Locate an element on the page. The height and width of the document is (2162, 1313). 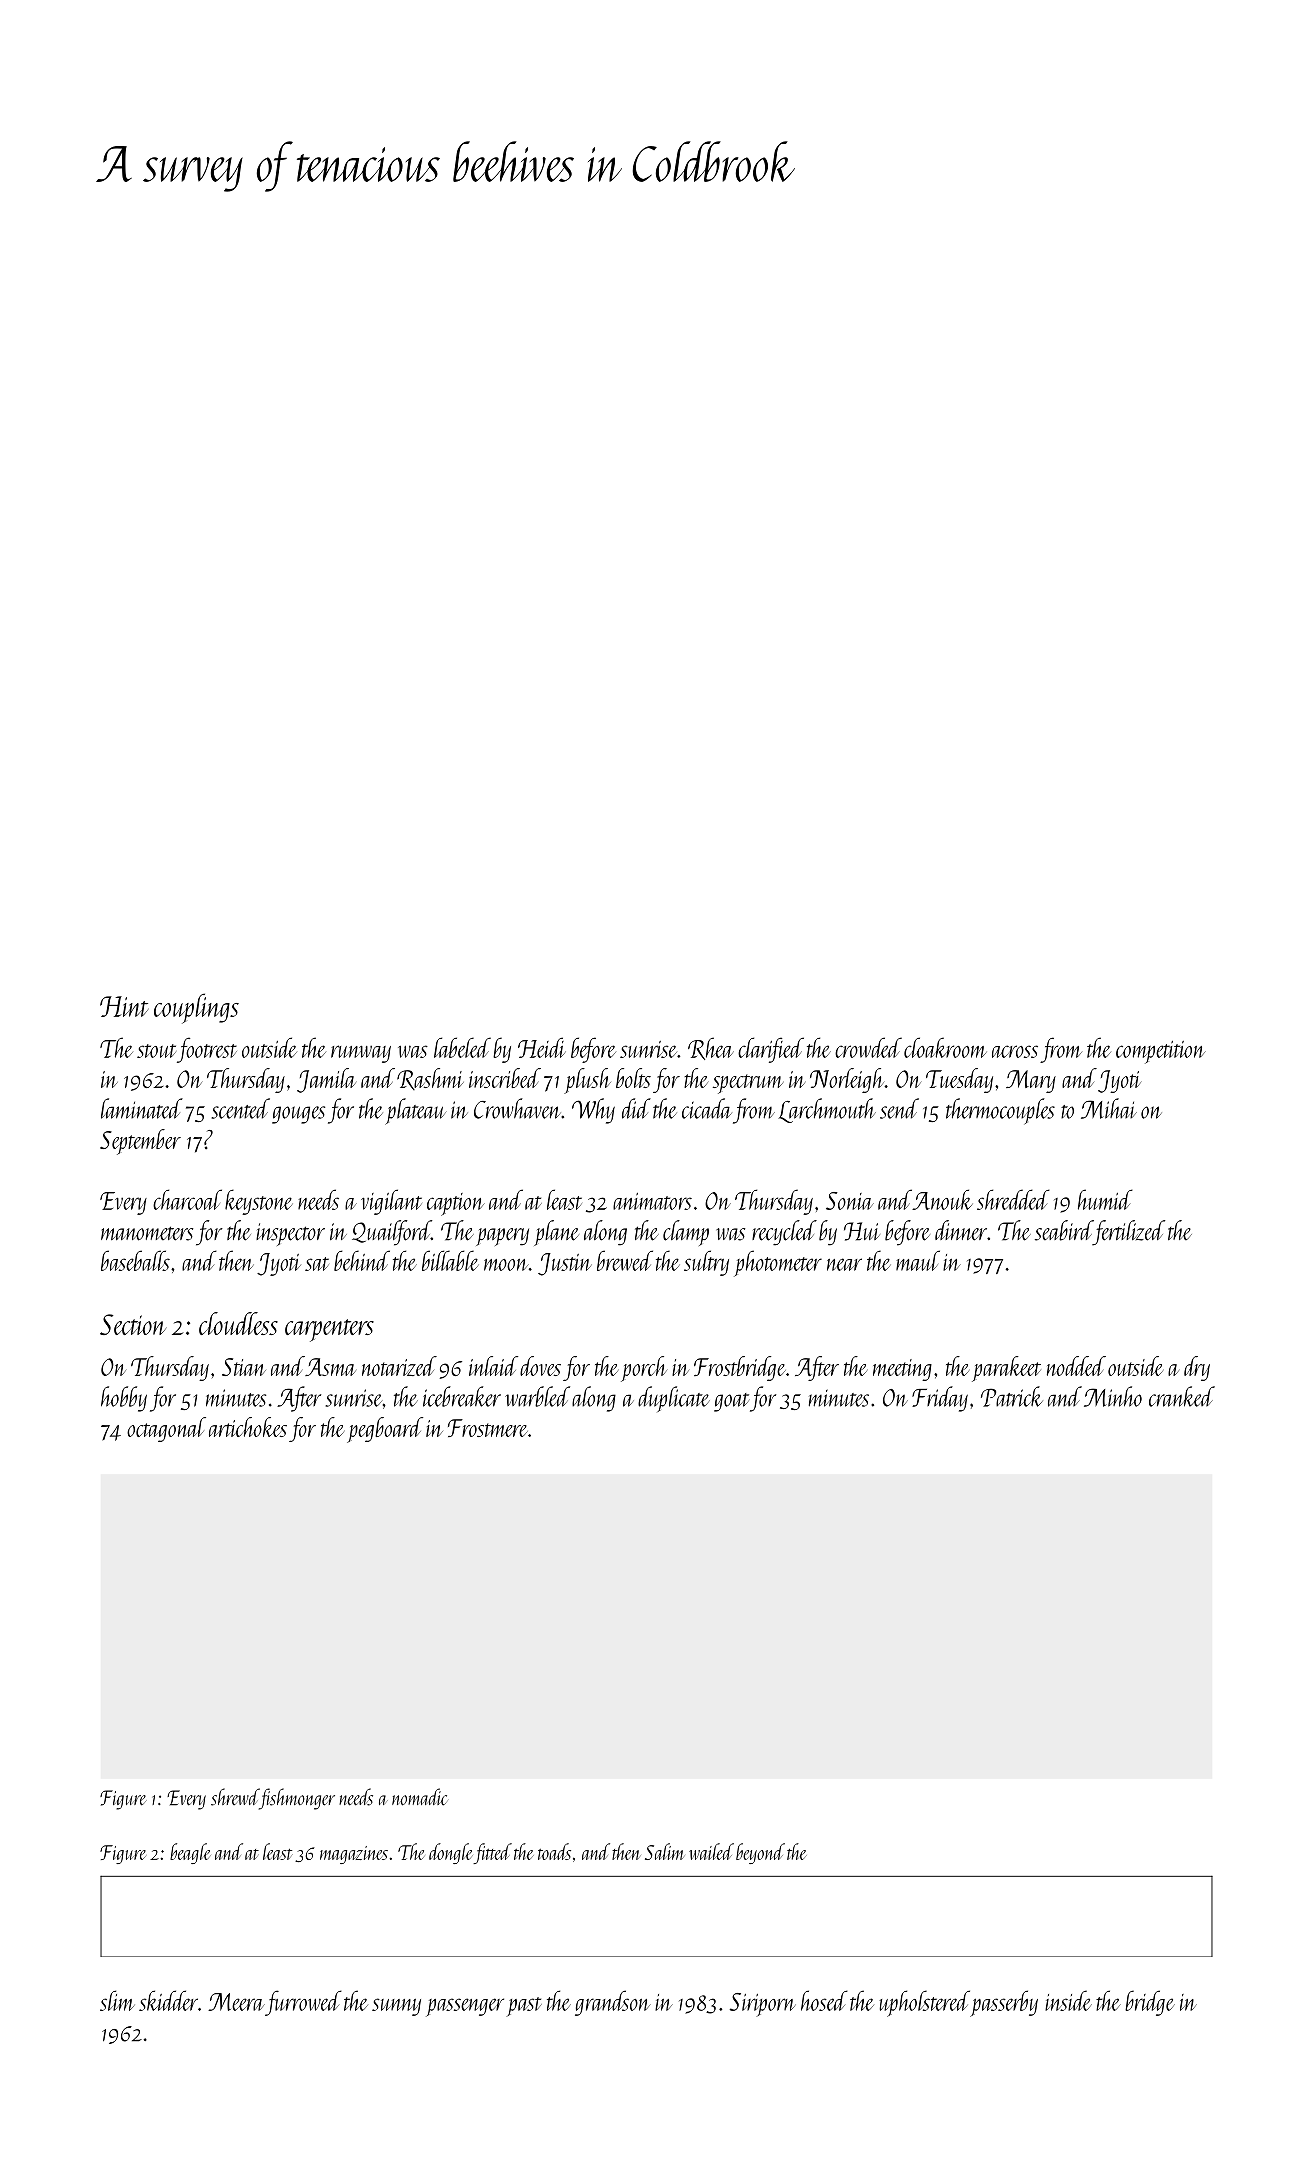
nomadic is located at coordinates (419, 1797).
